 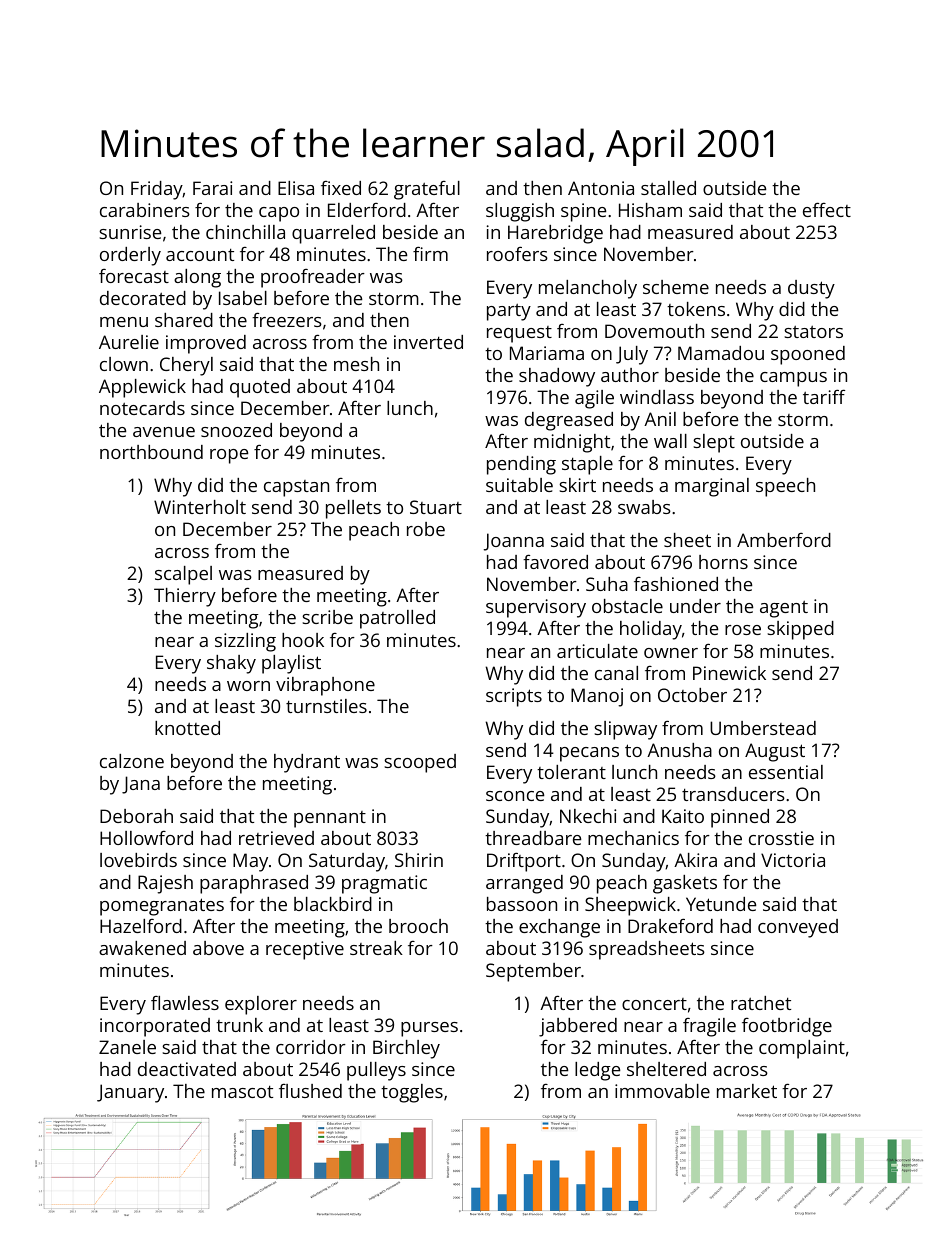 What do you see at coordinates (367, 210) in the screenshot?
I see `Elderford` at bounding box center [367, 210].
